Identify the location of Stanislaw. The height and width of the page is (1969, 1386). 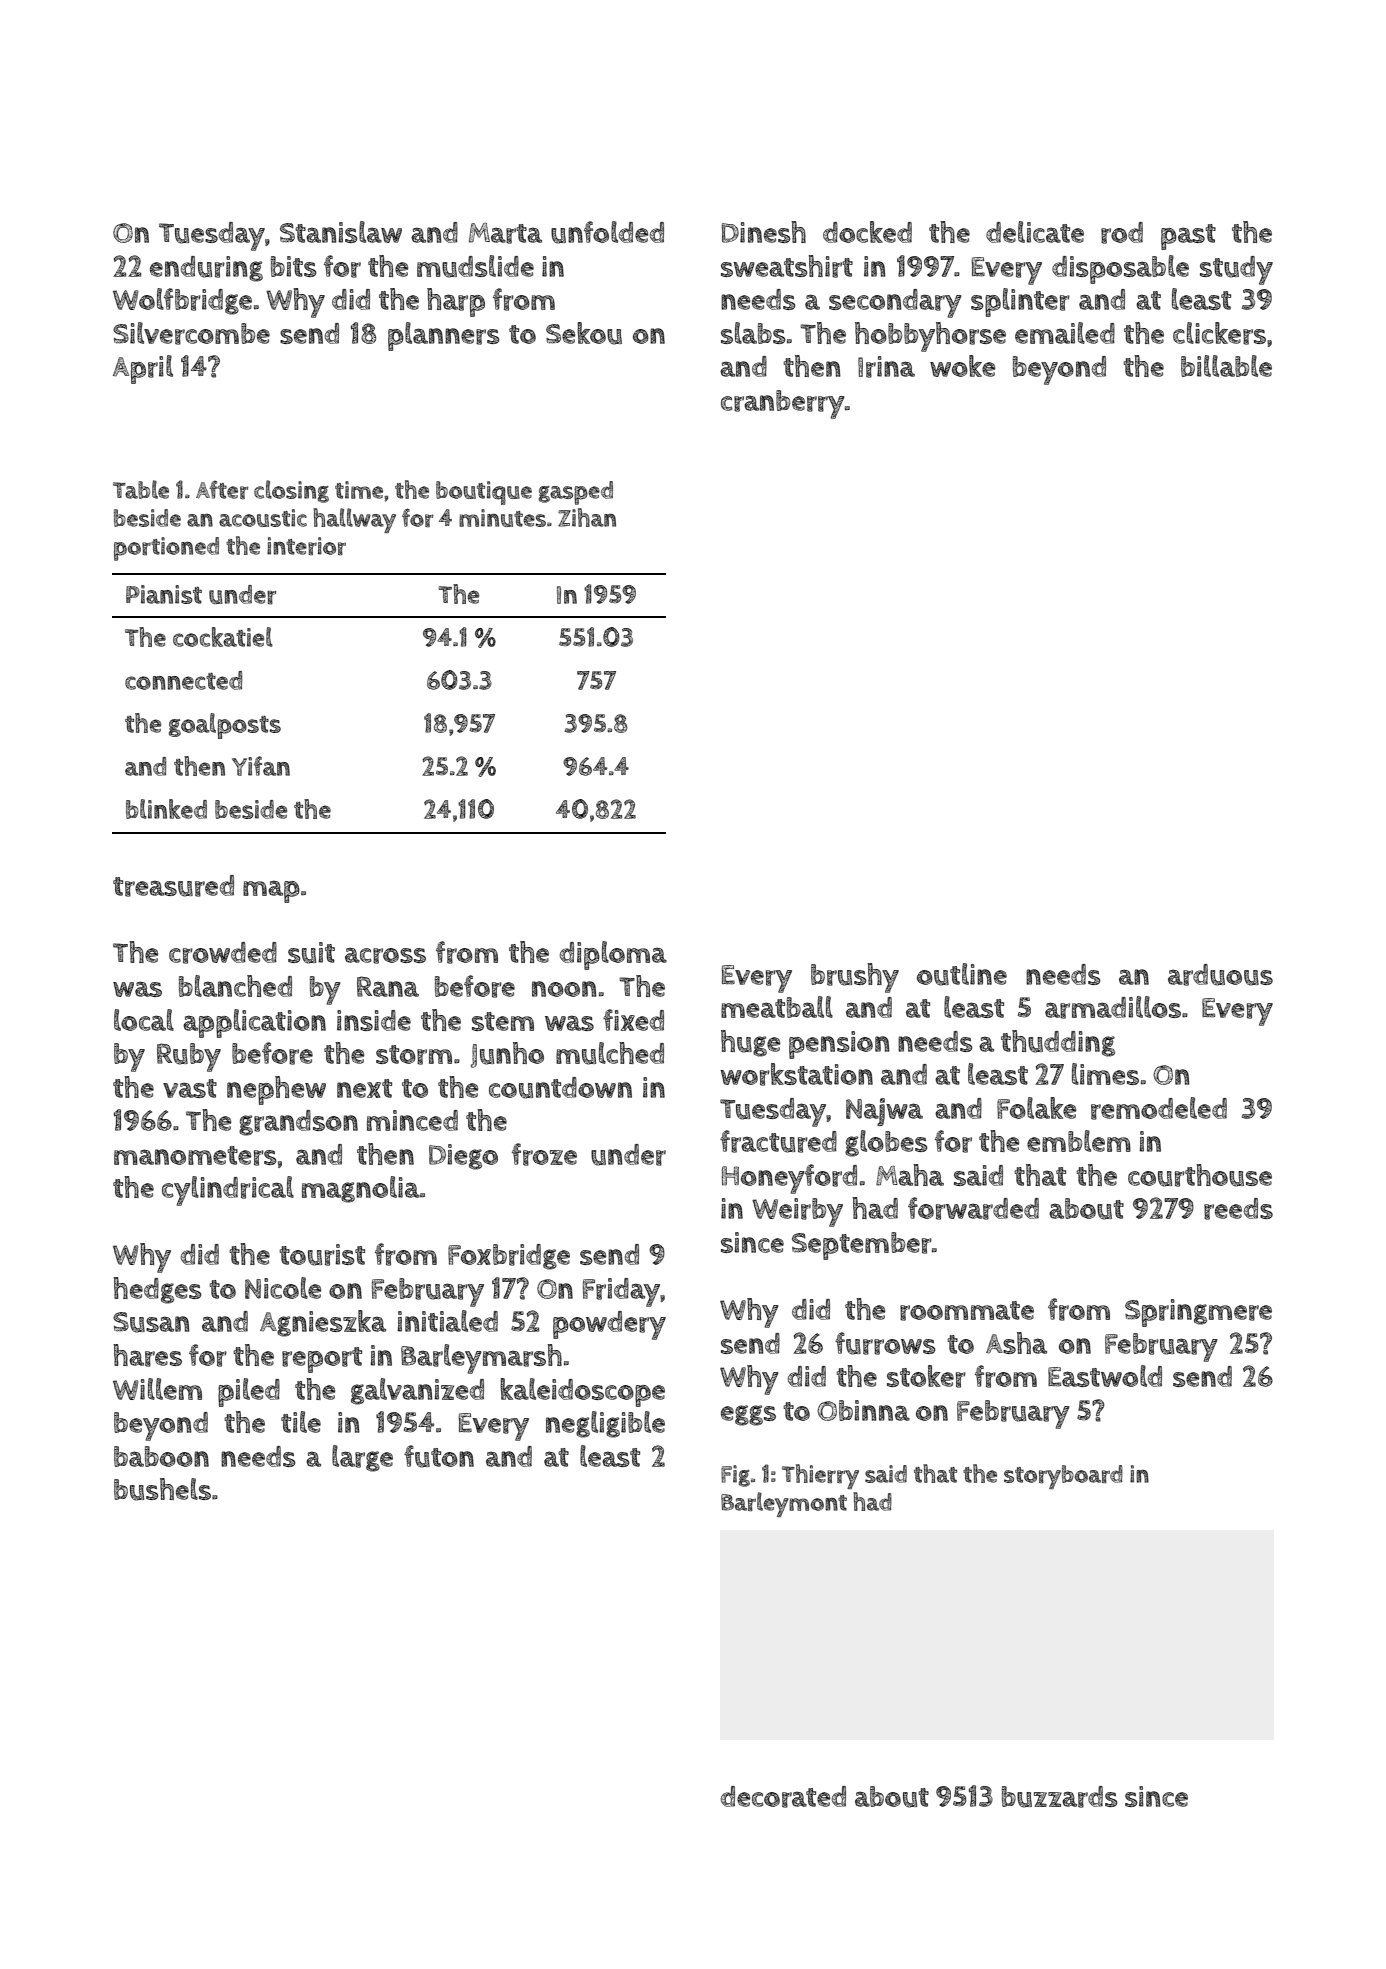
(341, 232).
